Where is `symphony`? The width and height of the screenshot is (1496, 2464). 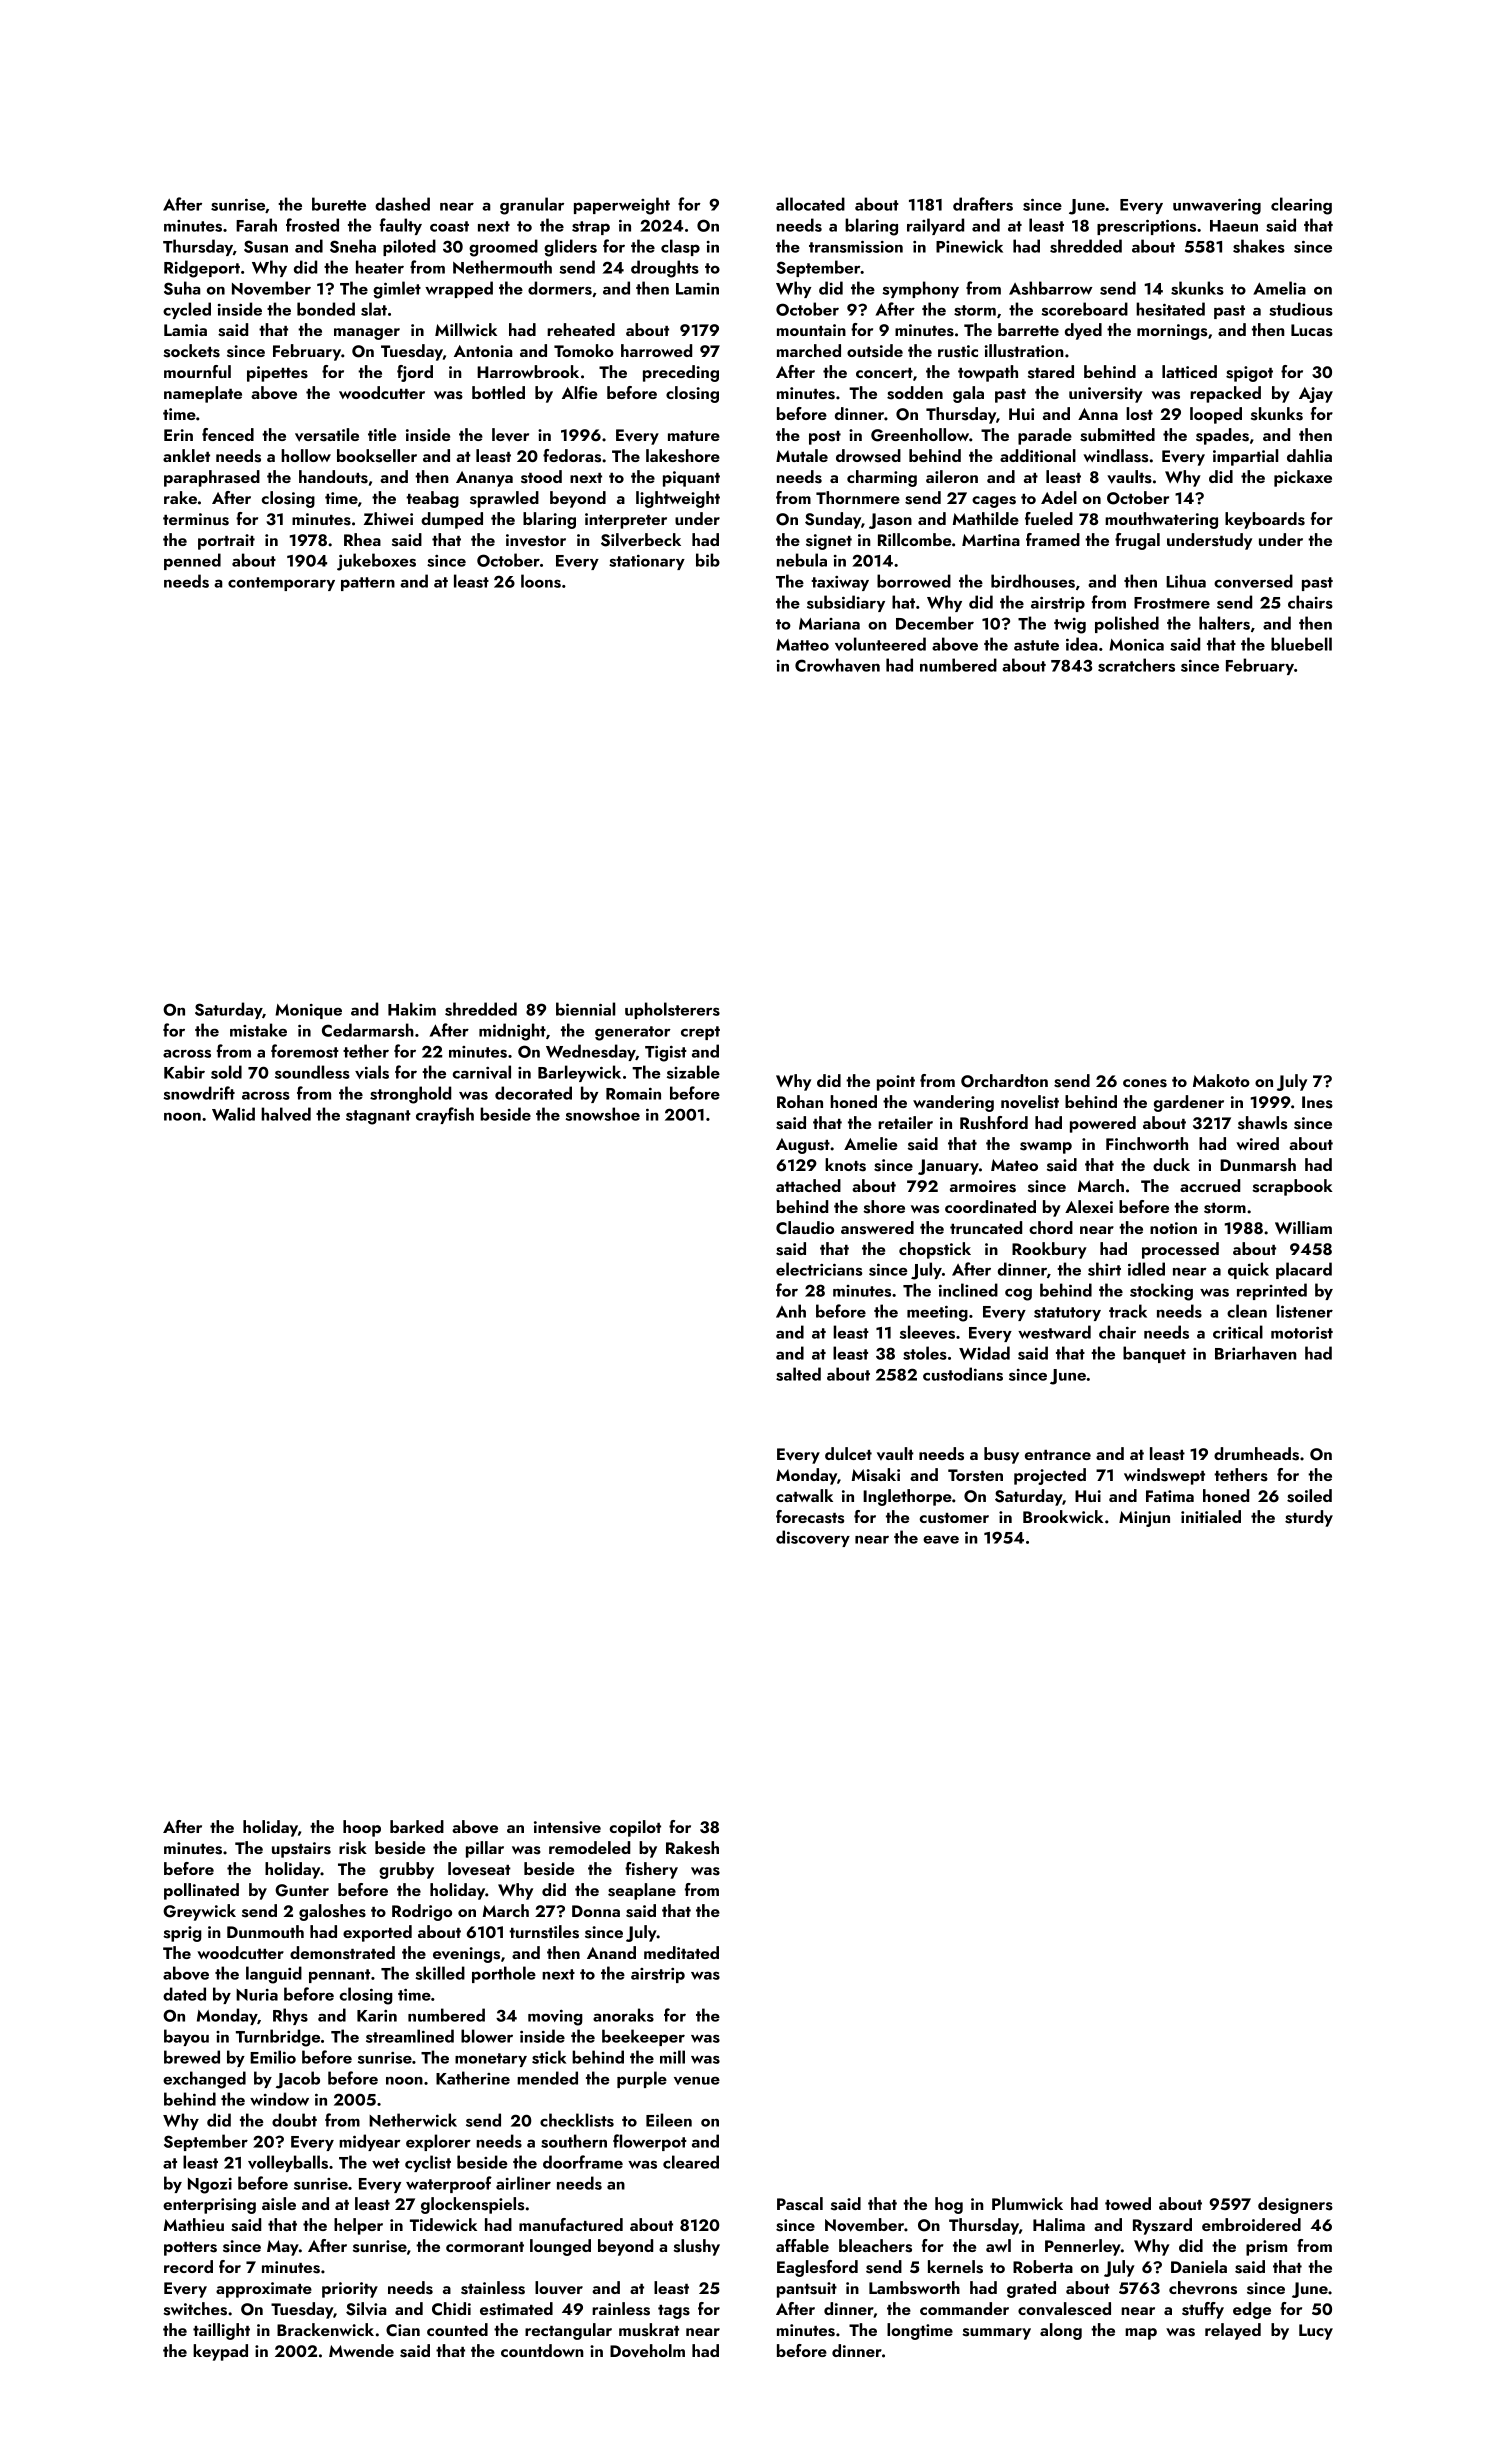
symphony is located at coordinates (920, 289).
